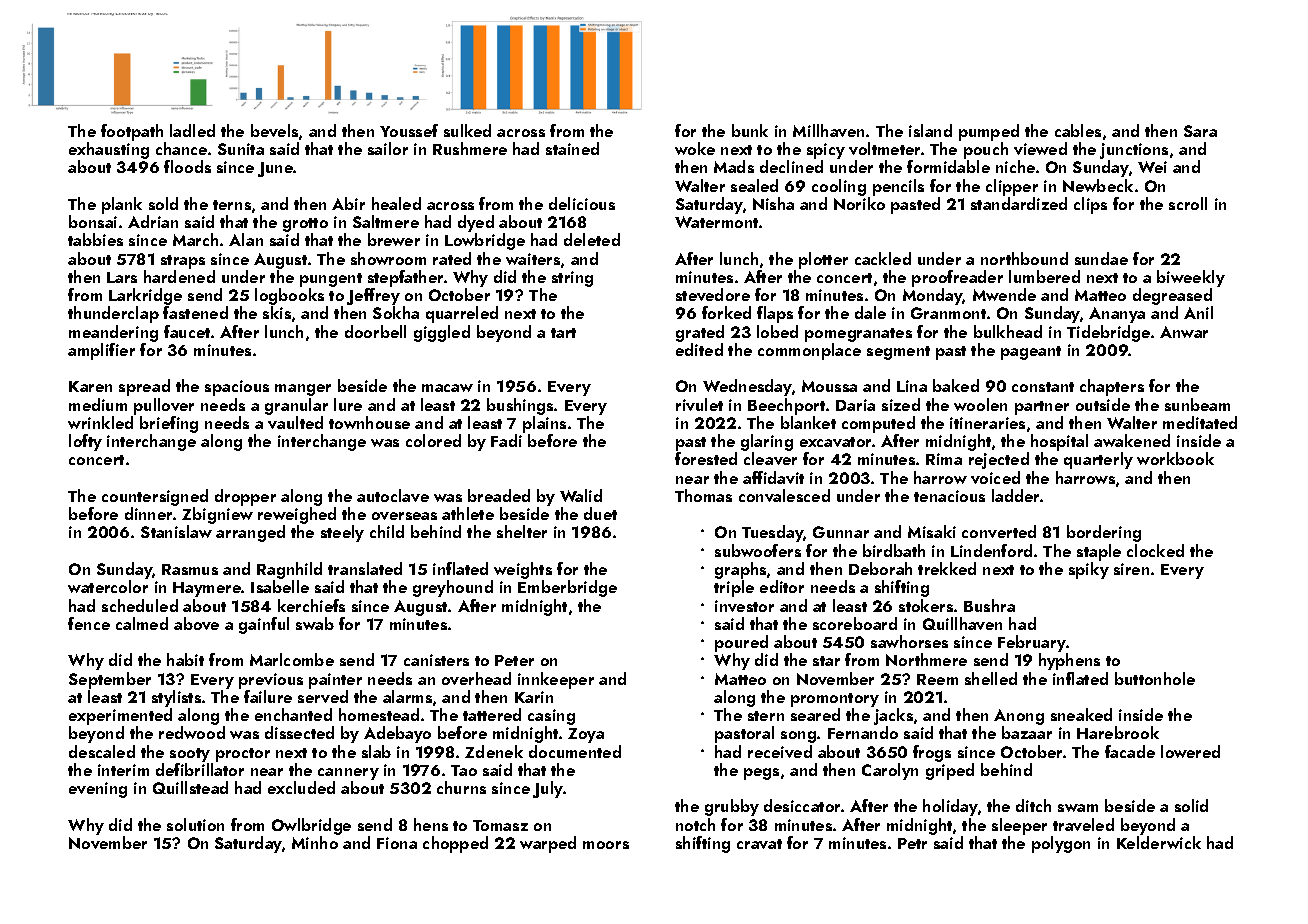  What do you see at coordinates (264, 625) in the screenshot?
I see `gainful` at bounding box center [264, 625].
